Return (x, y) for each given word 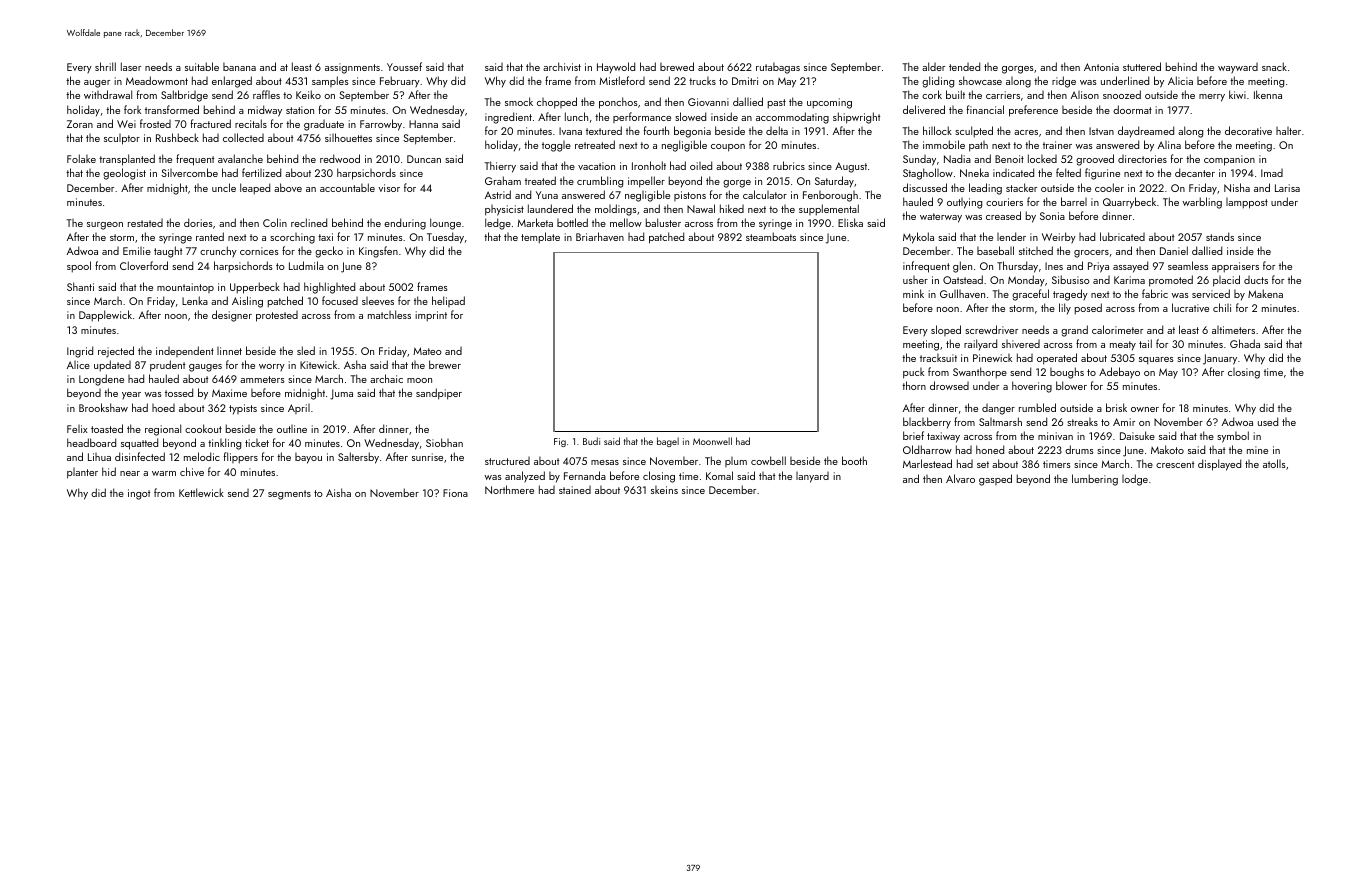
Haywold (616, 68)
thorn (914, 385)
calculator (765, 194)
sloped (946, 330)
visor (389, 188)
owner (1145, 409)
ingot (139, 494)
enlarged (232, 82)
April (299, 409)
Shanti (80, 286)
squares (1156, 361)
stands (1220, 236)
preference (1033, 111)
